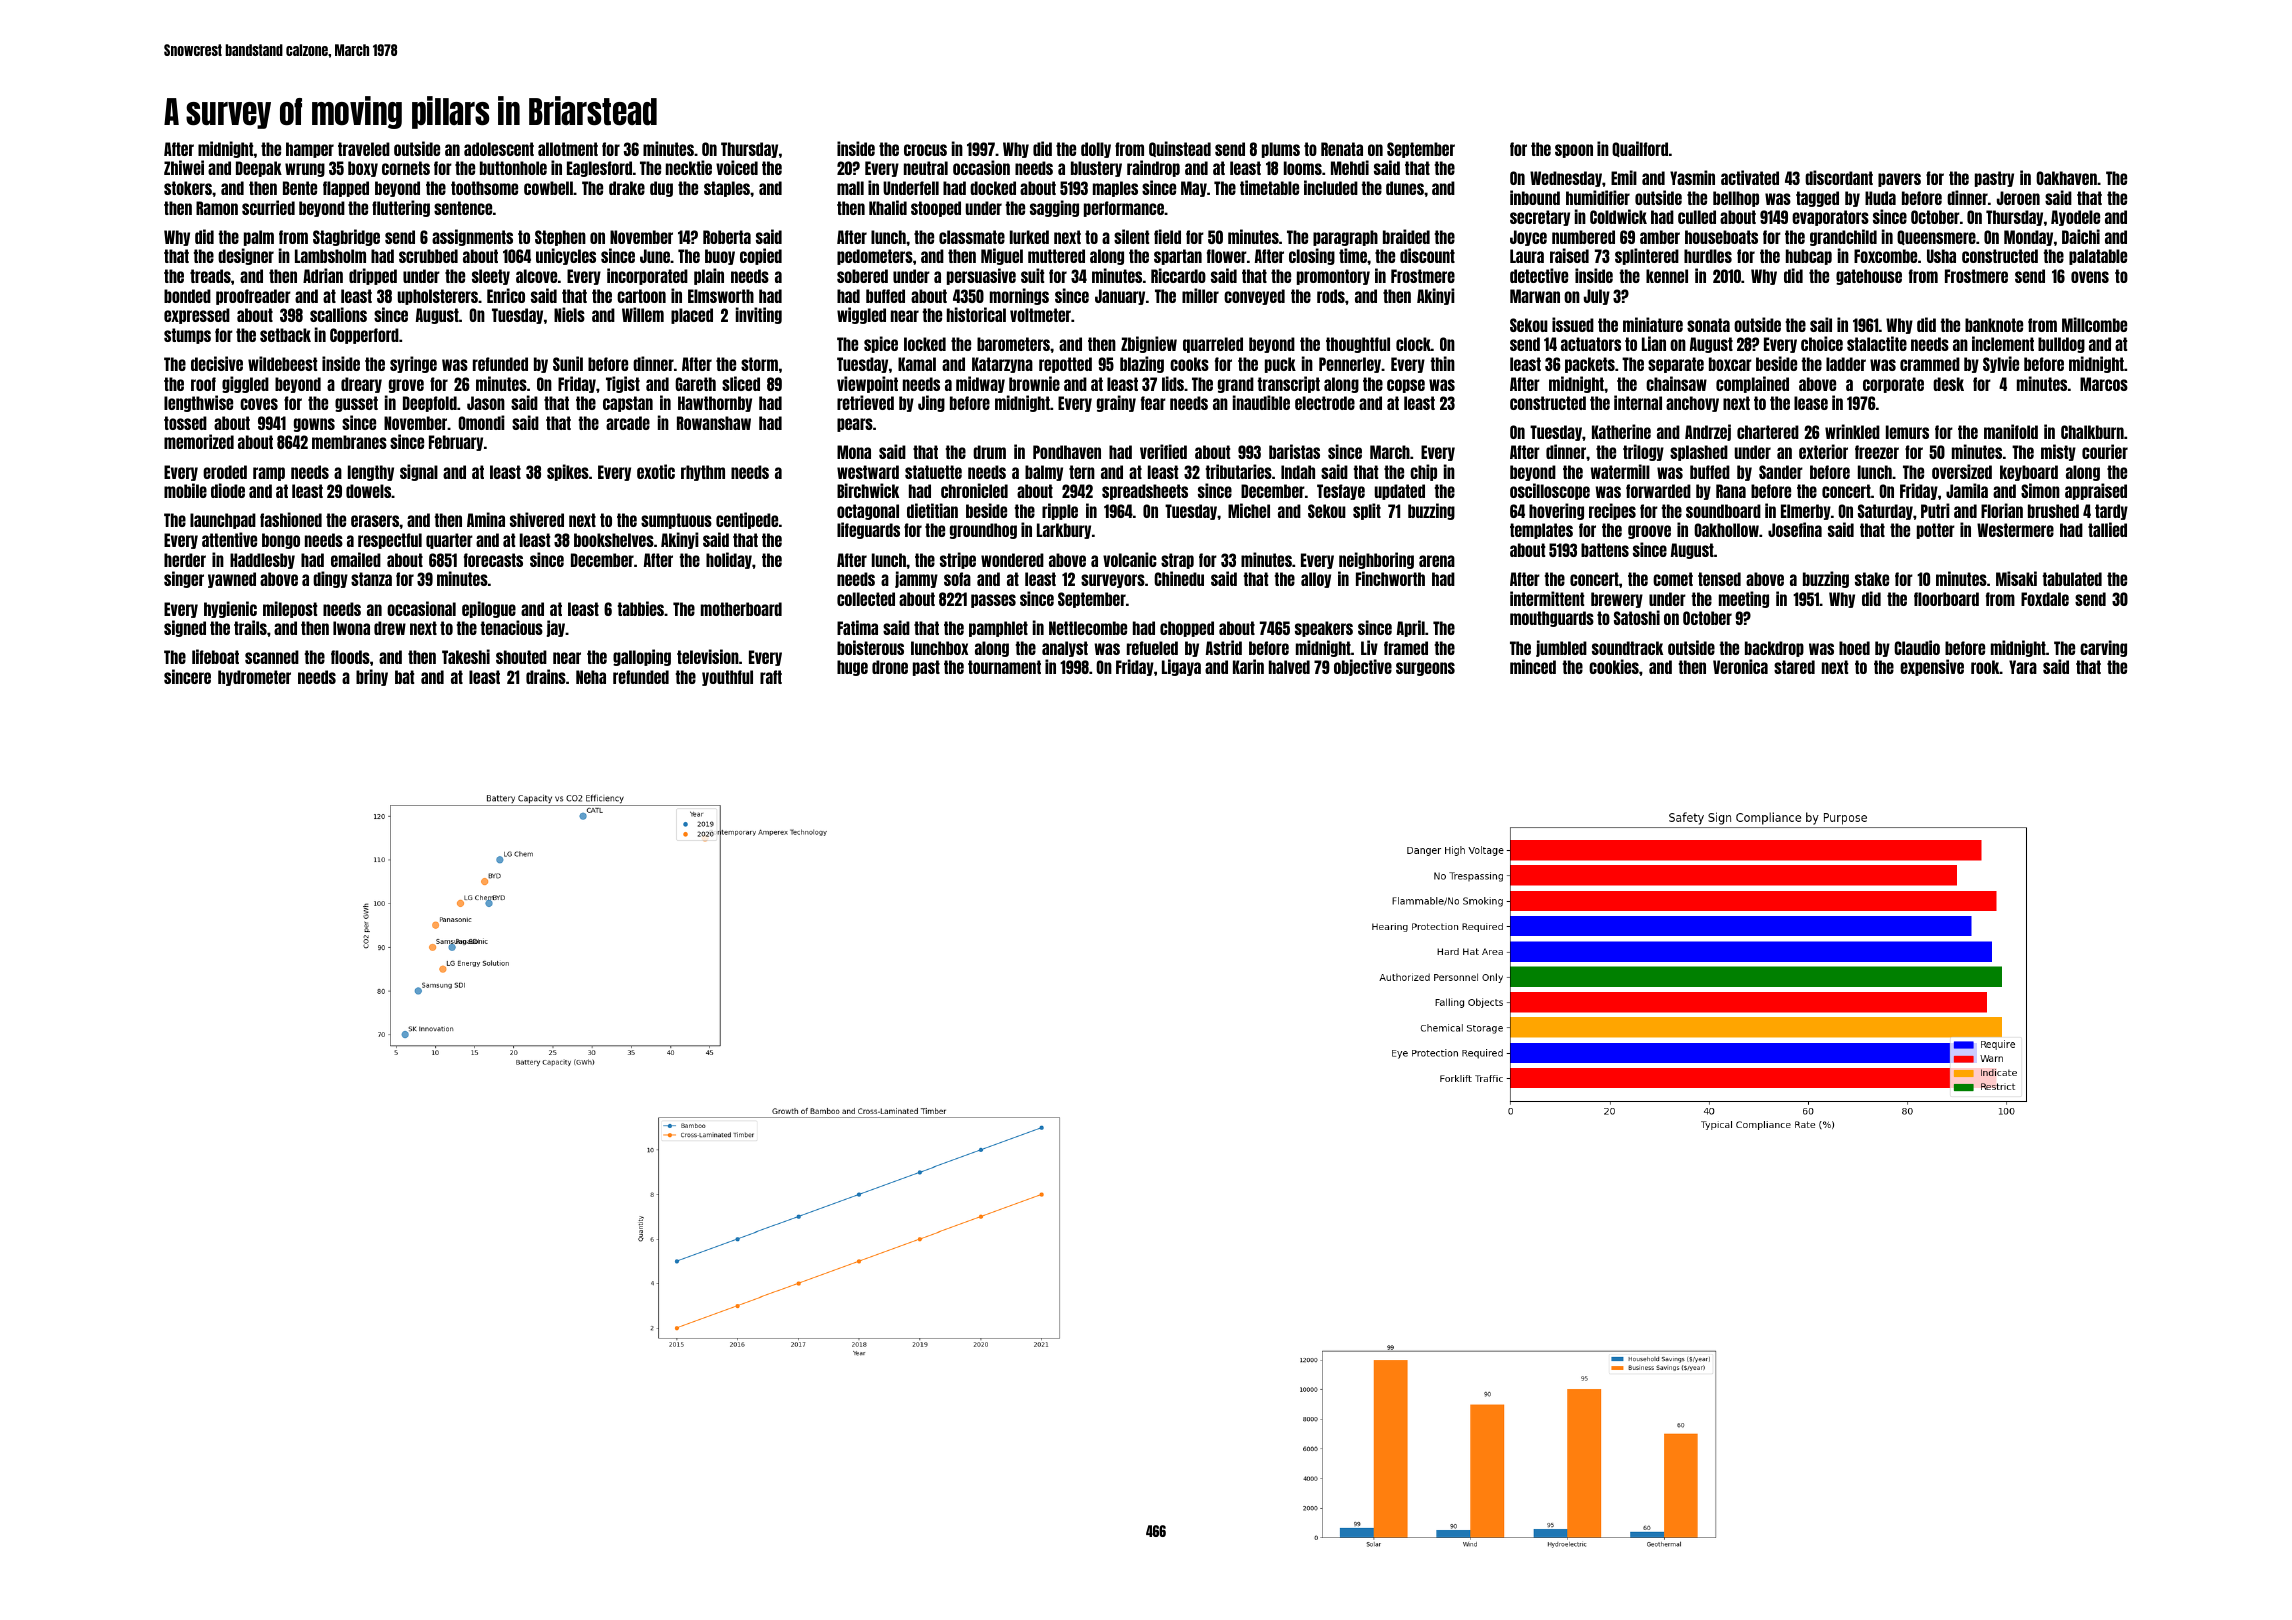  What do you see at coordinates (917, 364) in the screenshot?
I see `Kamal` at bounding box center [917, 364].
